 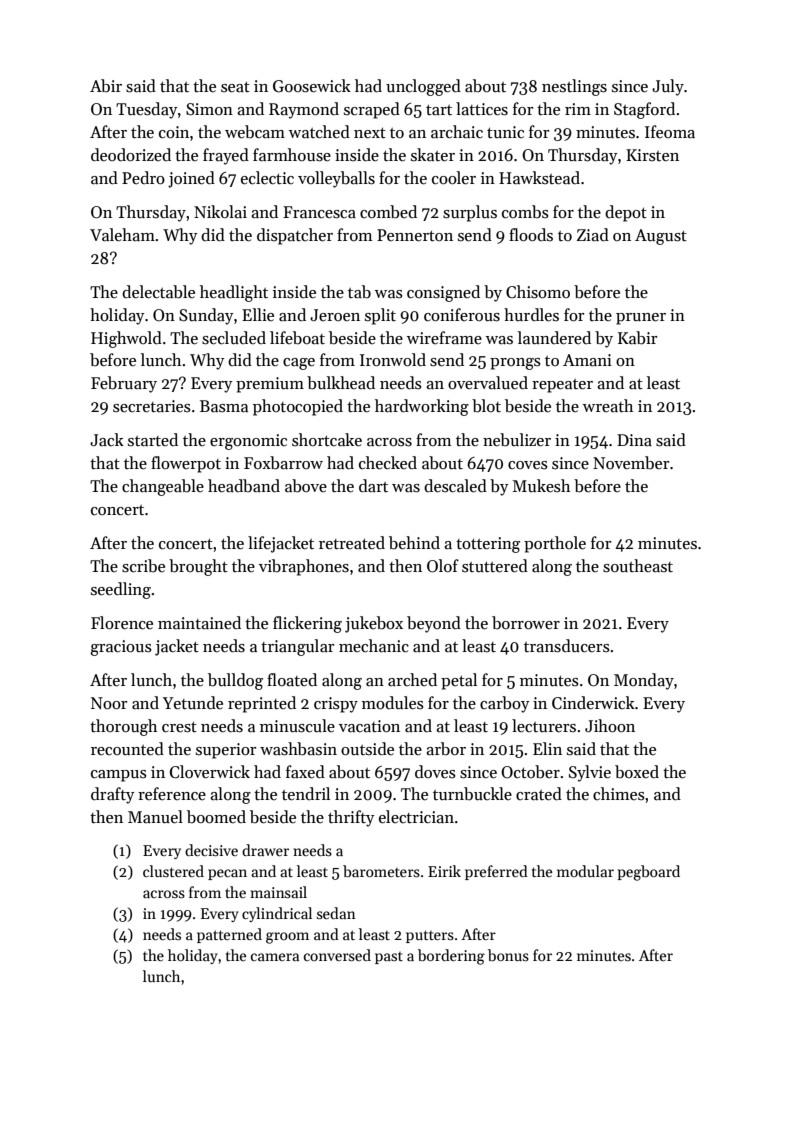 I want to click on Florence, so click(x=122, y=623).
